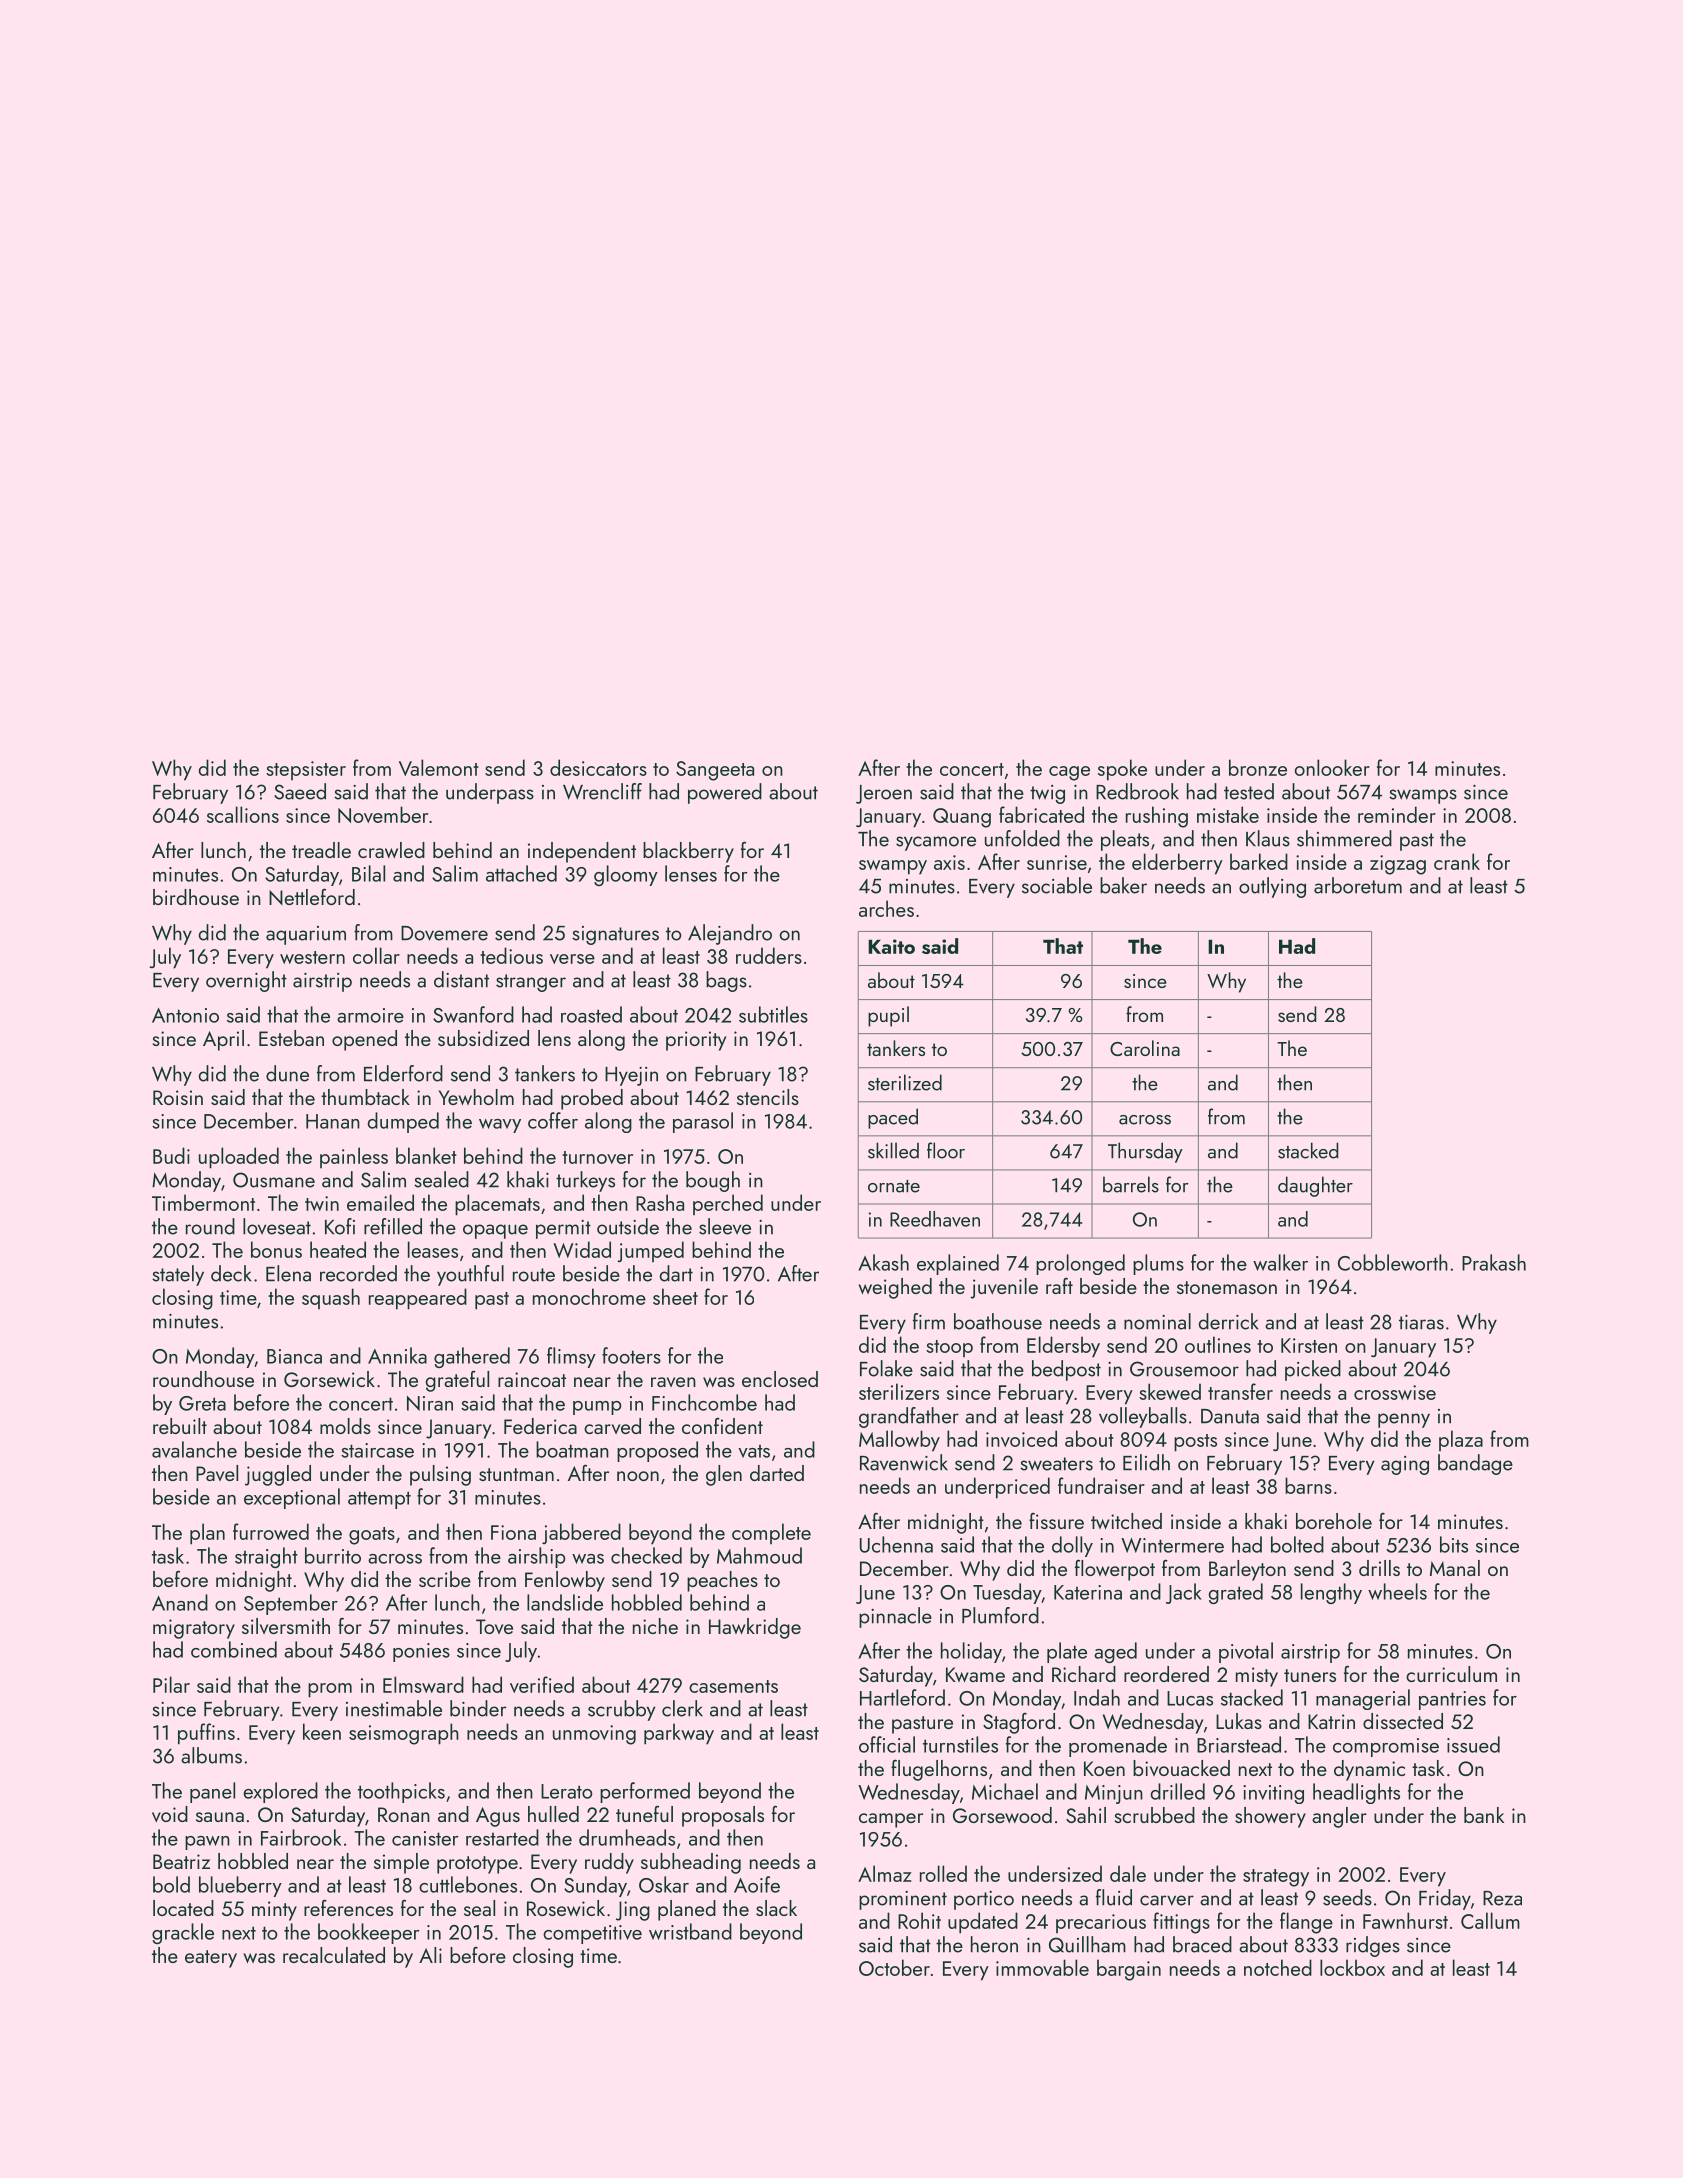 The width and height of the screenshot is (1683, 2178). What do you see at coordinates (1452, 1700) in the screenshot?
I see `pantries` at bounding box center [1452, 1700].
